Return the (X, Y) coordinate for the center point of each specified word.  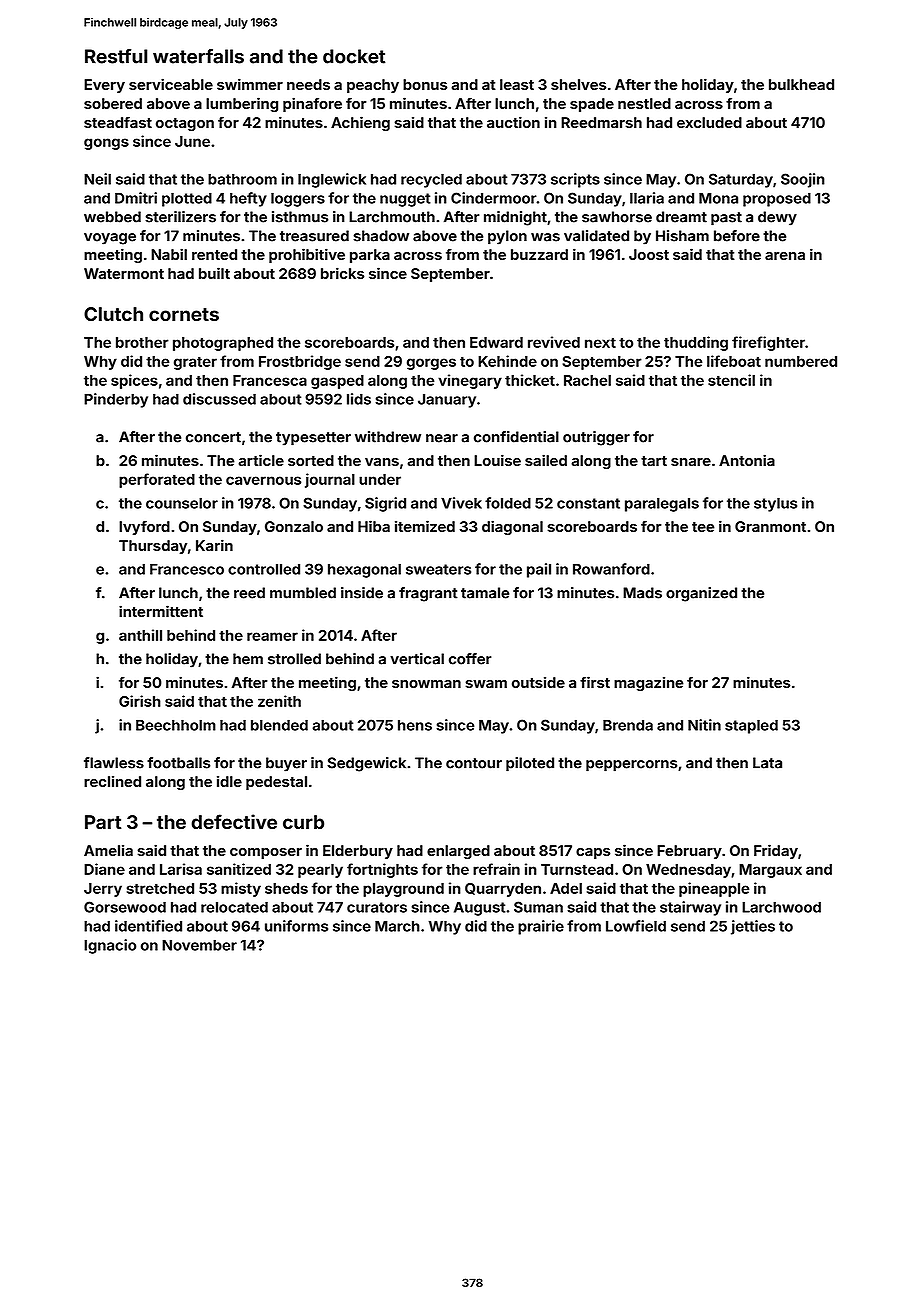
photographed (223, 344)
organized (701, 594)
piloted (530, 764)
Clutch (113, 314)
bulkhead (801, 84)
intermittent (161, 611)
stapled (751, 726)
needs (308, 84)
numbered (801, 361)
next (600, 342)
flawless (114, 763)
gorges (431, 364)
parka (370, 256)
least (517, 84)
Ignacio (110, 946)
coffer (470, 659)
